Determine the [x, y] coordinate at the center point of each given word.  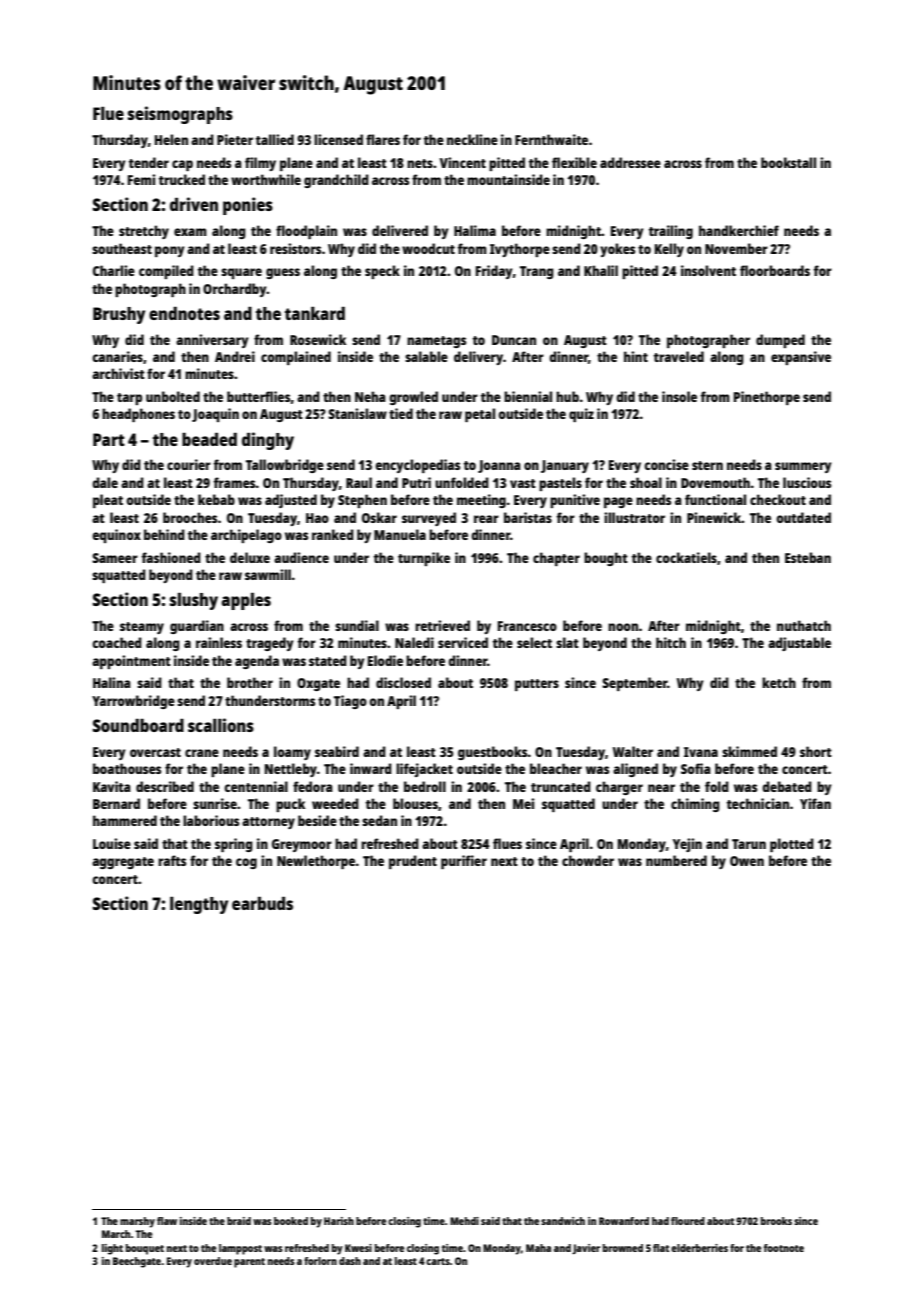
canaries [117, 356]
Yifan [815, 803]
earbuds [262, 903]
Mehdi [464, 1221]
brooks [776, 1221]
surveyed [429, 519]
